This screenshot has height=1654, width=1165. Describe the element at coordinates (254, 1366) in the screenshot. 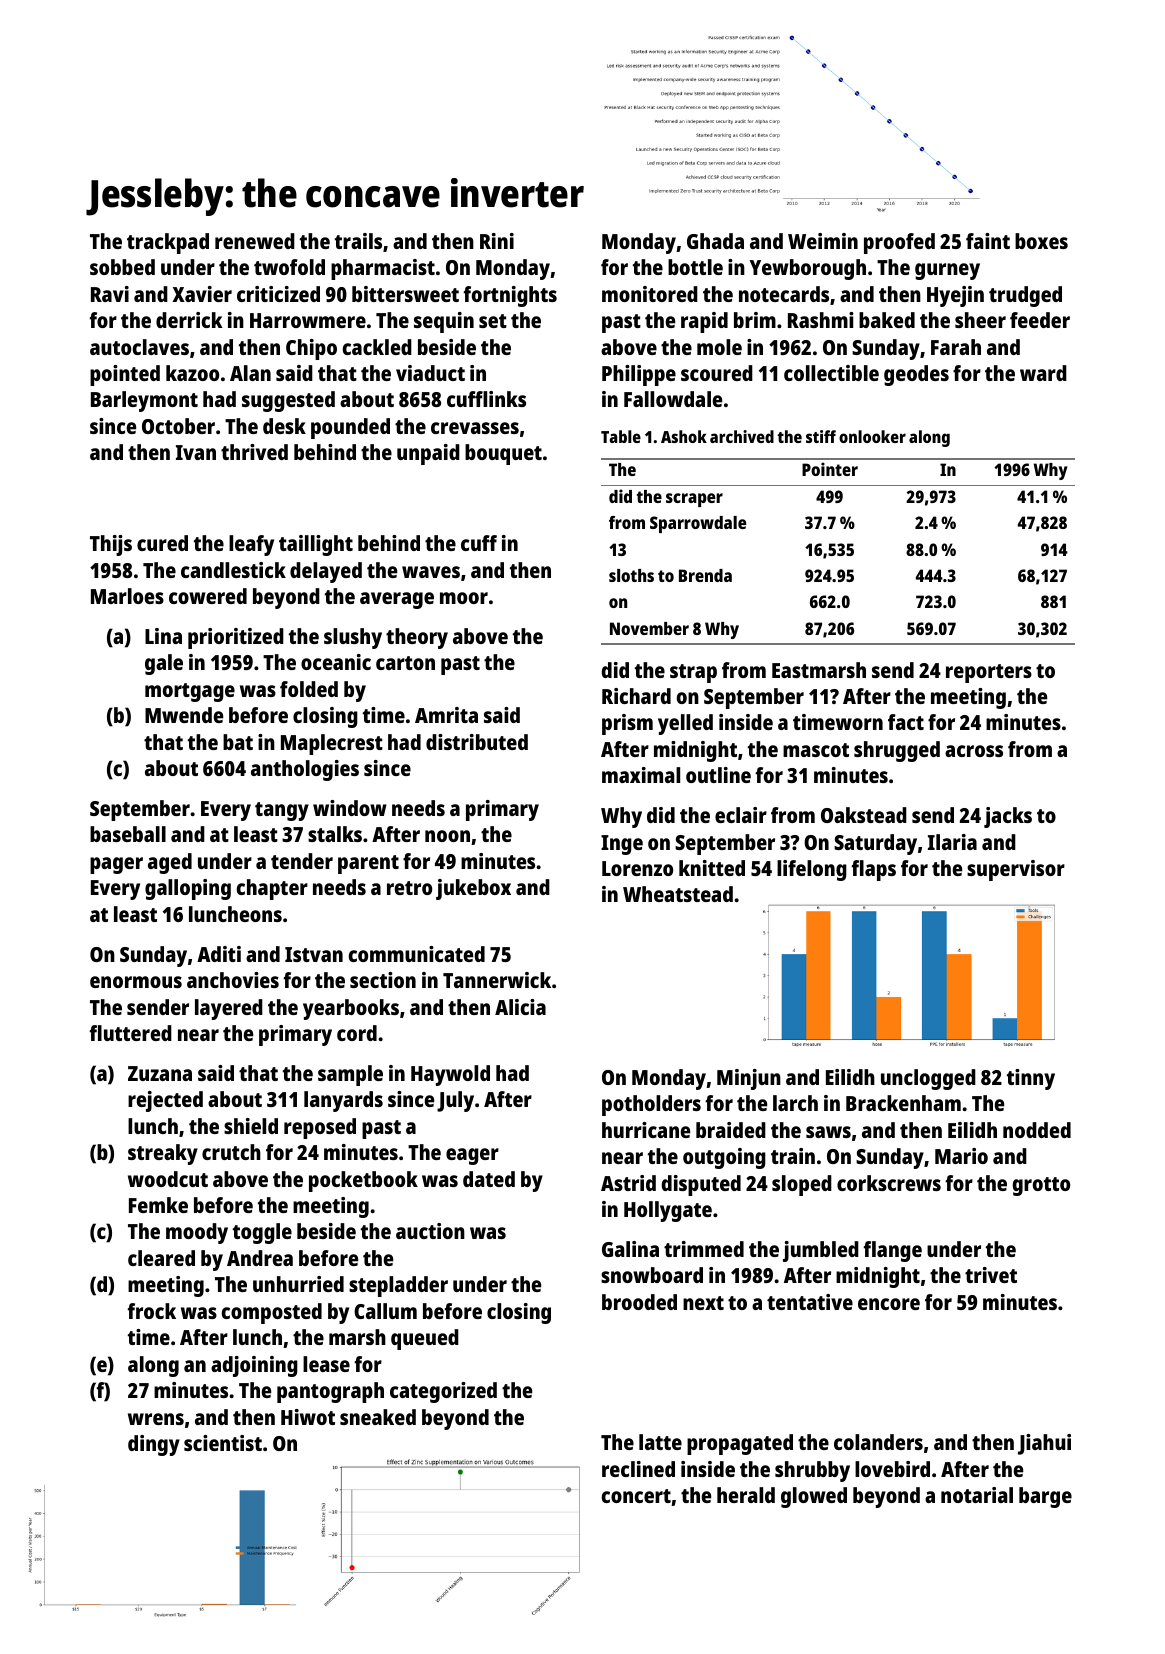

I see `adjoining` at that location.
